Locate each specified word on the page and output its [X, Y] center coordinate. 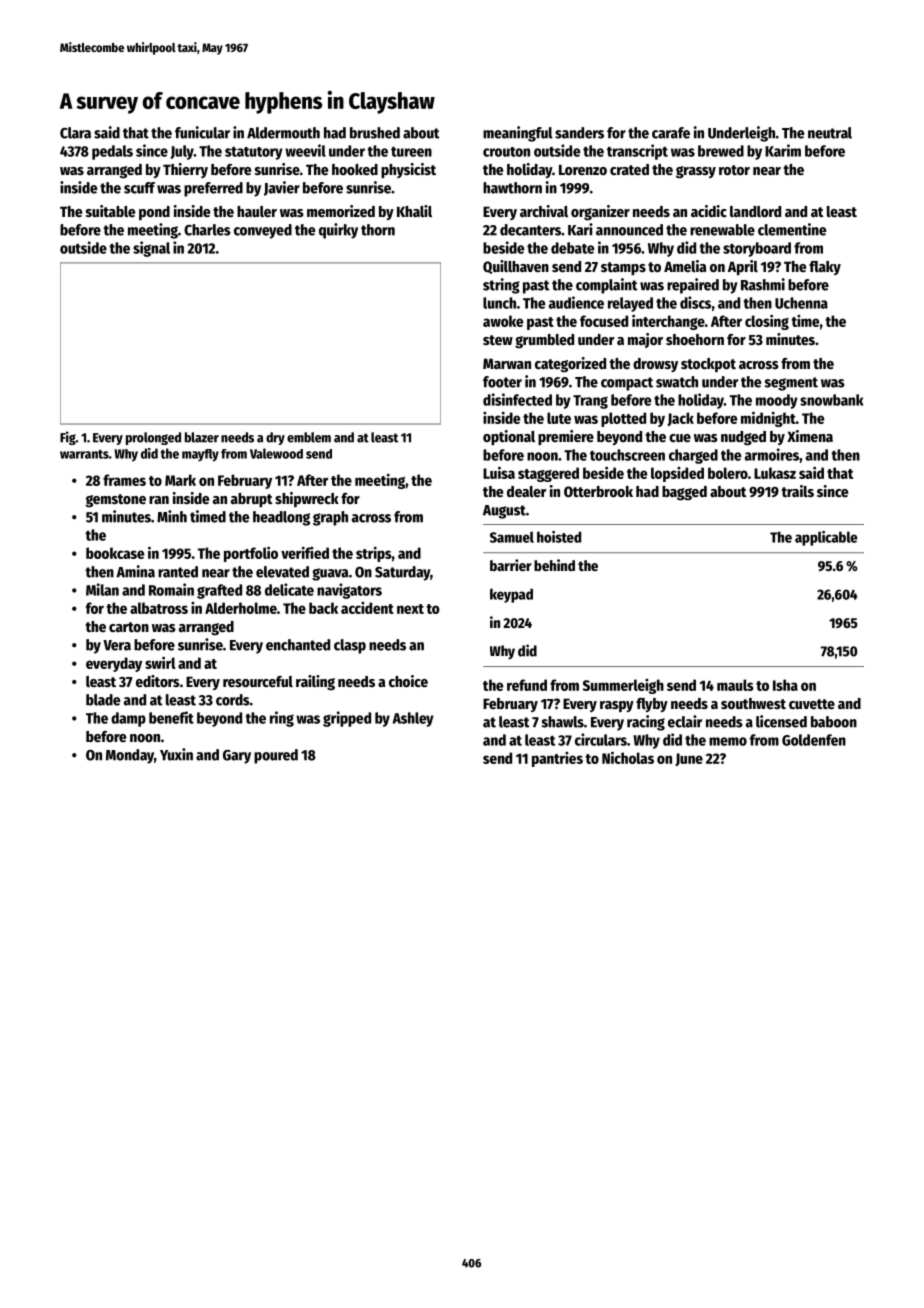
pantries [557, 759]
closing [767, 322]
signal [151, 249]
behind [554, 565]
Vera [117, 645]
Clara [75, 133]
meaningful [517, 134]
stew [498, 340]
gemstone [116, 501]
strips [374, 554]
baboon [834, 722]
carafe [671, 133]
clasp [350, 646]
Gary [237, 756]
